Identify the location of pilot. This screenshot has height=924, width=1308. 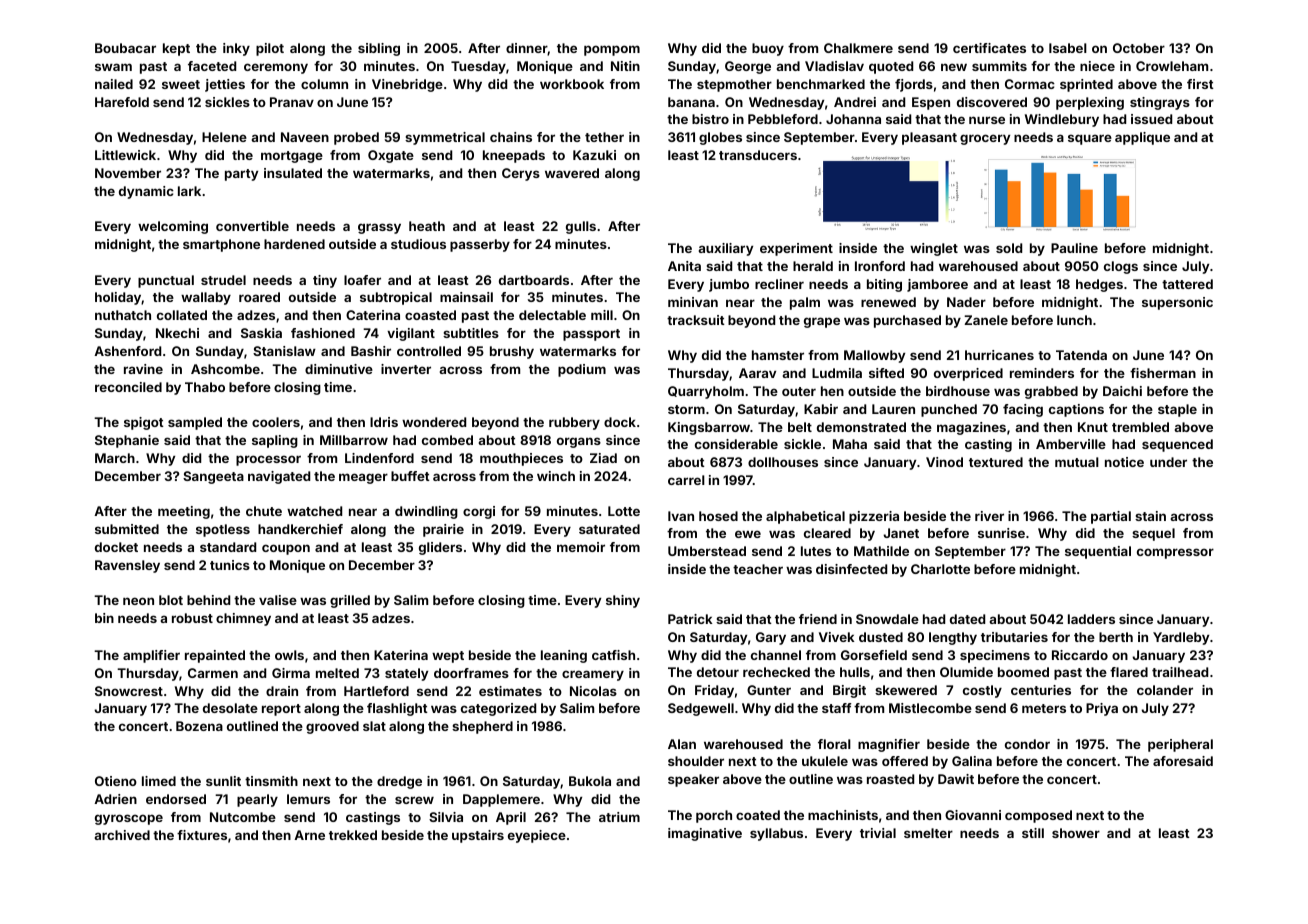
(270, 49).
